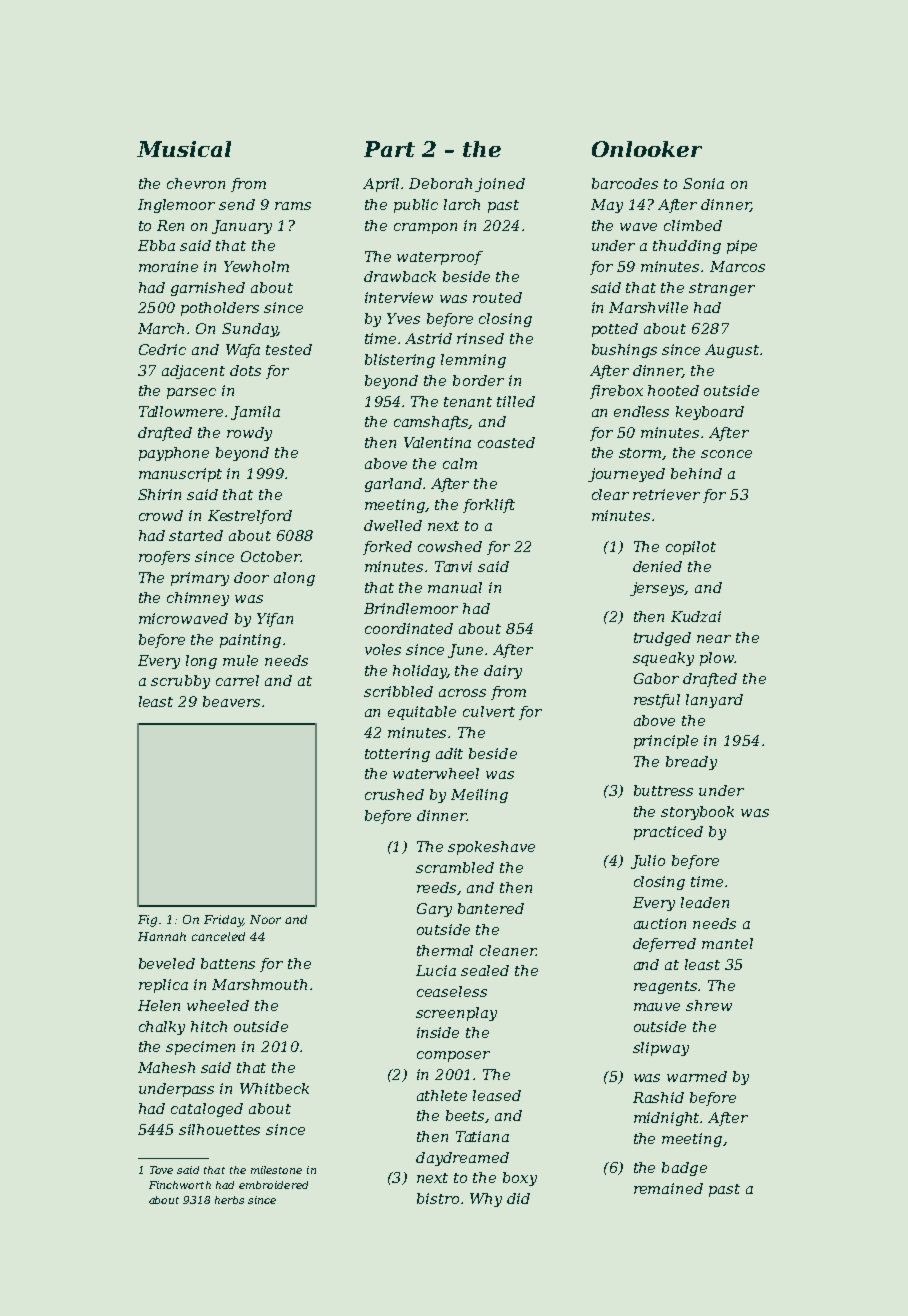 The height and width of the screenshot is (1316, 908). What do you see at coordinates (506, 442) in the screenshot?
I see `coasted` at bounding box center [506, 442].
